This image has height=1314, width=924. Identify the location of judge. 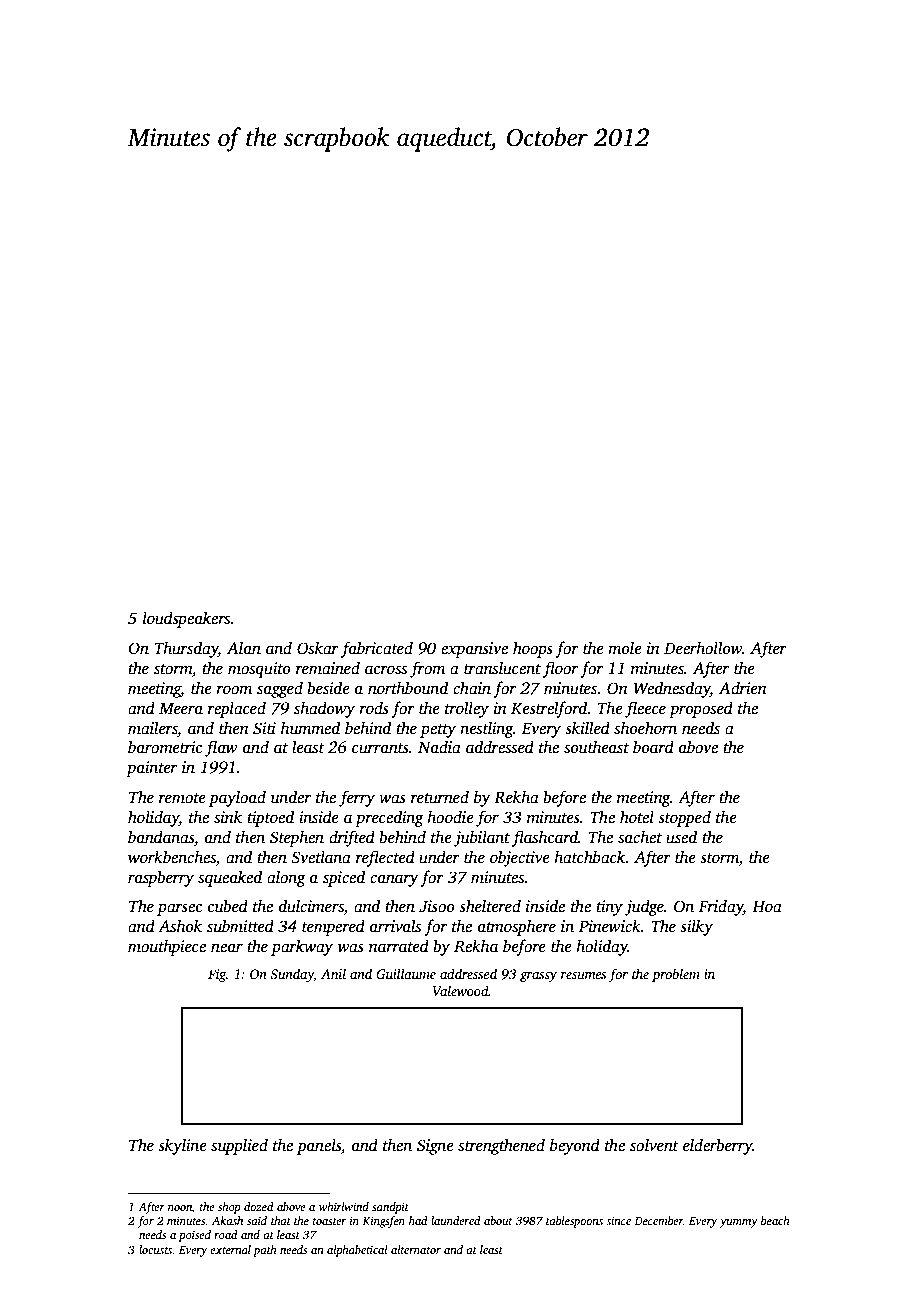
(644, 907).
